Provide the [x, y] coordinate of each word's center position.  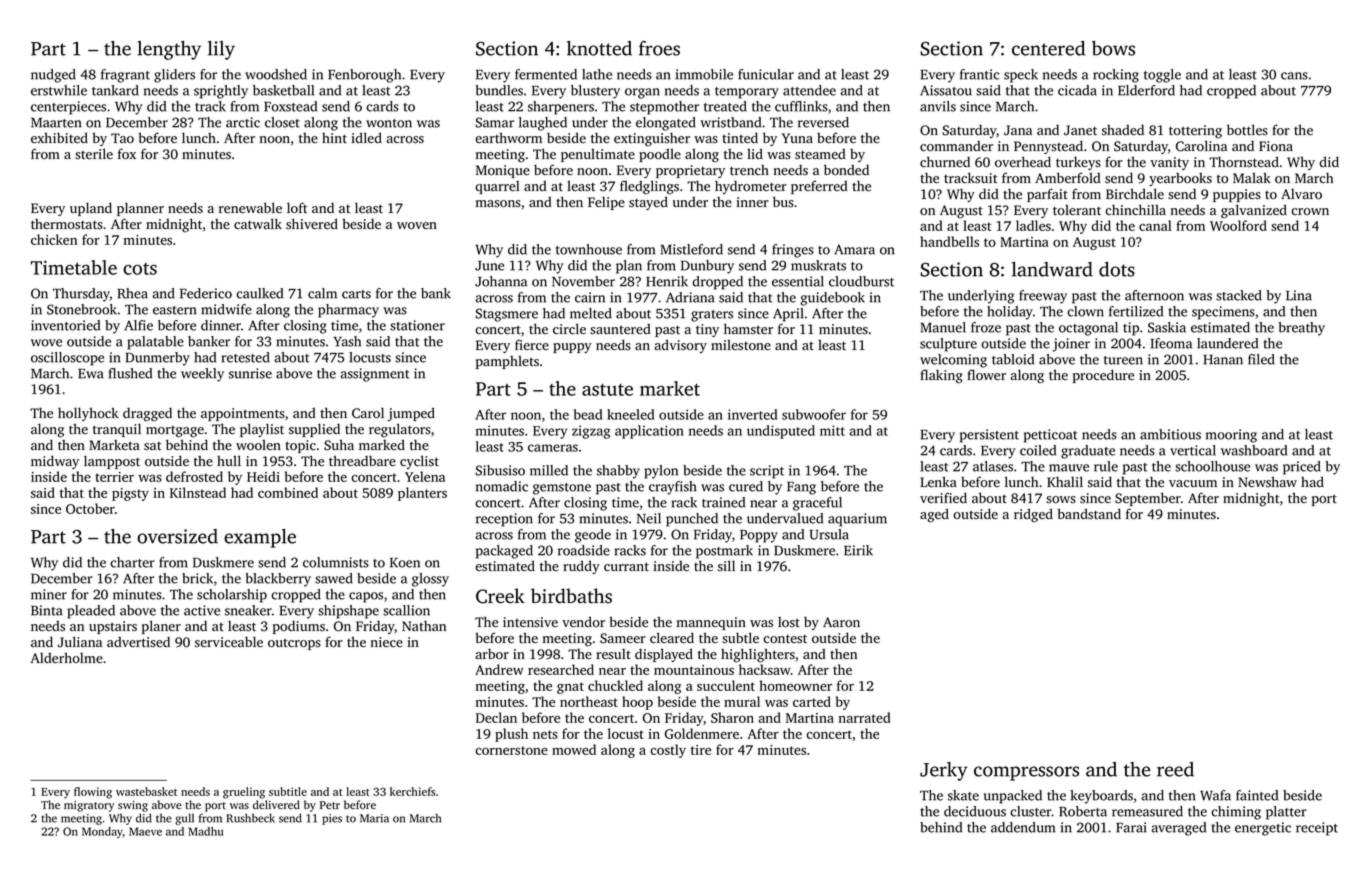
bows [1113, 48]
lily [221, 50]
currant [626, 566]
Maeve [145, 831]
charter [132, 562]
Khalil [1065, 481]
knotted [599, 48]
